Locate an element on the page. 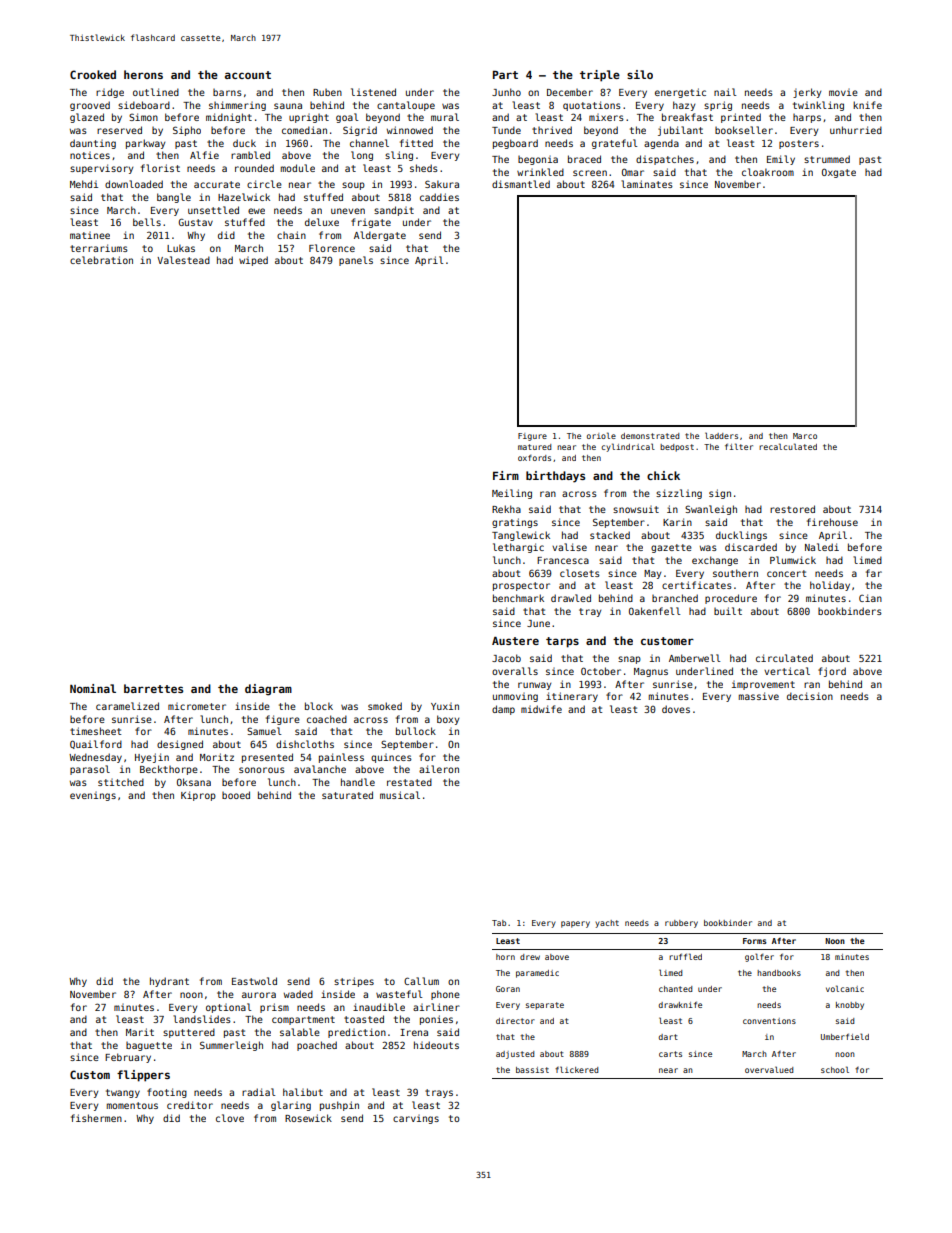  Aldergate is located at coordinates (380, 236).
